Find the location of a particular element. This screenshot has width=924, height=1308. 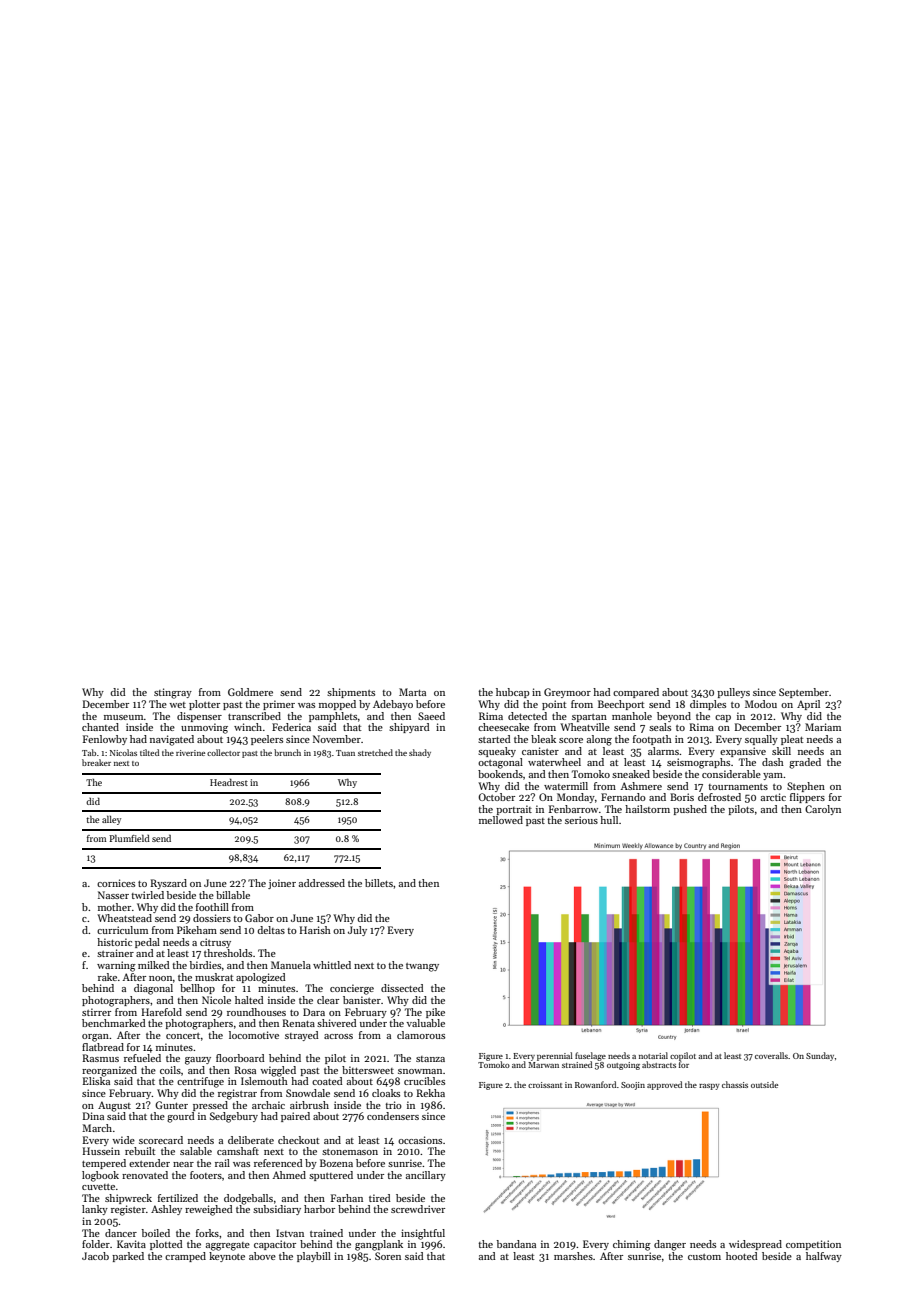

Greymoor is located at coordinates (567, 693).
